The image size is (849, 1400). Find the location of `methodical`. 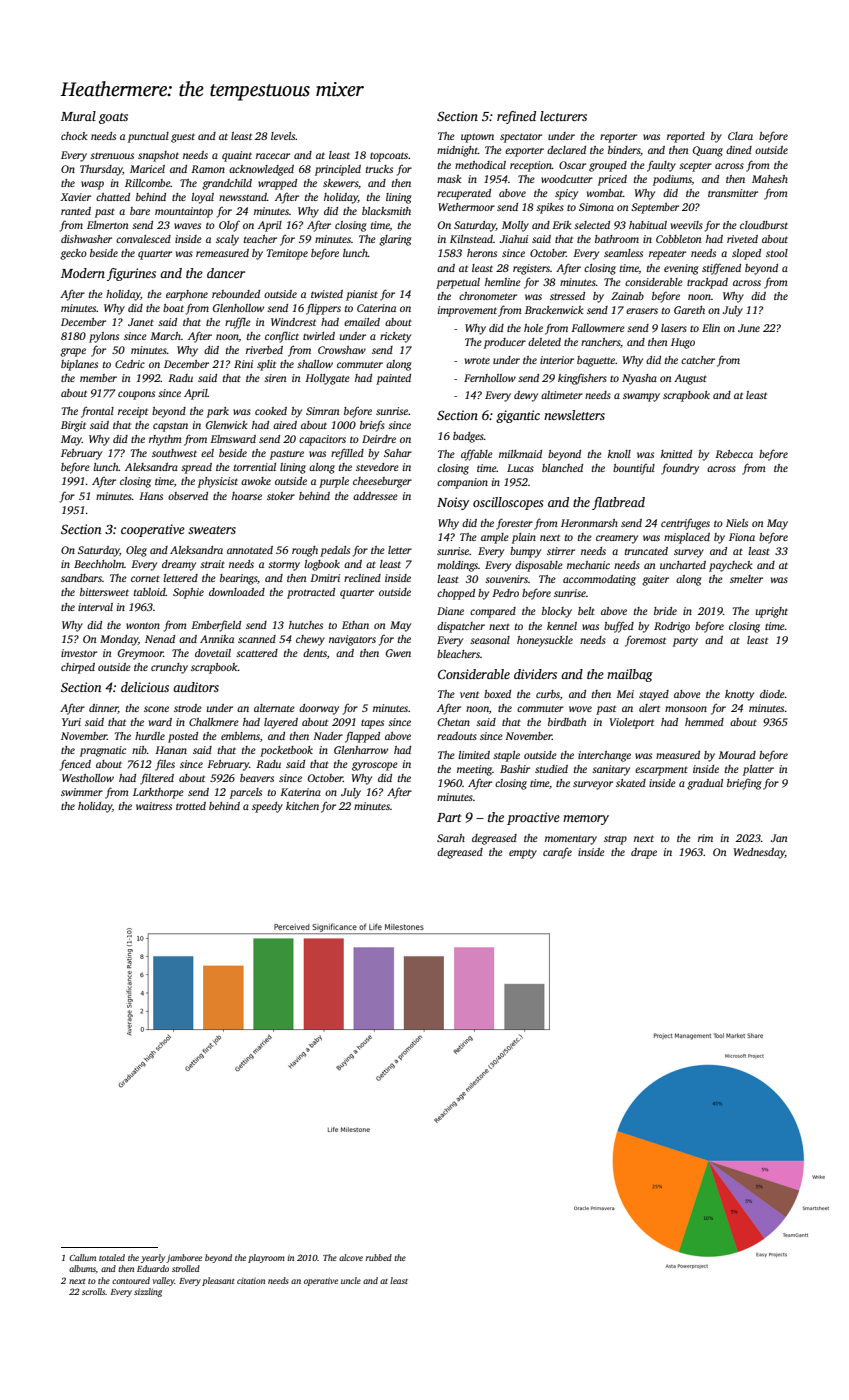

methodical is located at coordinates (480, 165).
